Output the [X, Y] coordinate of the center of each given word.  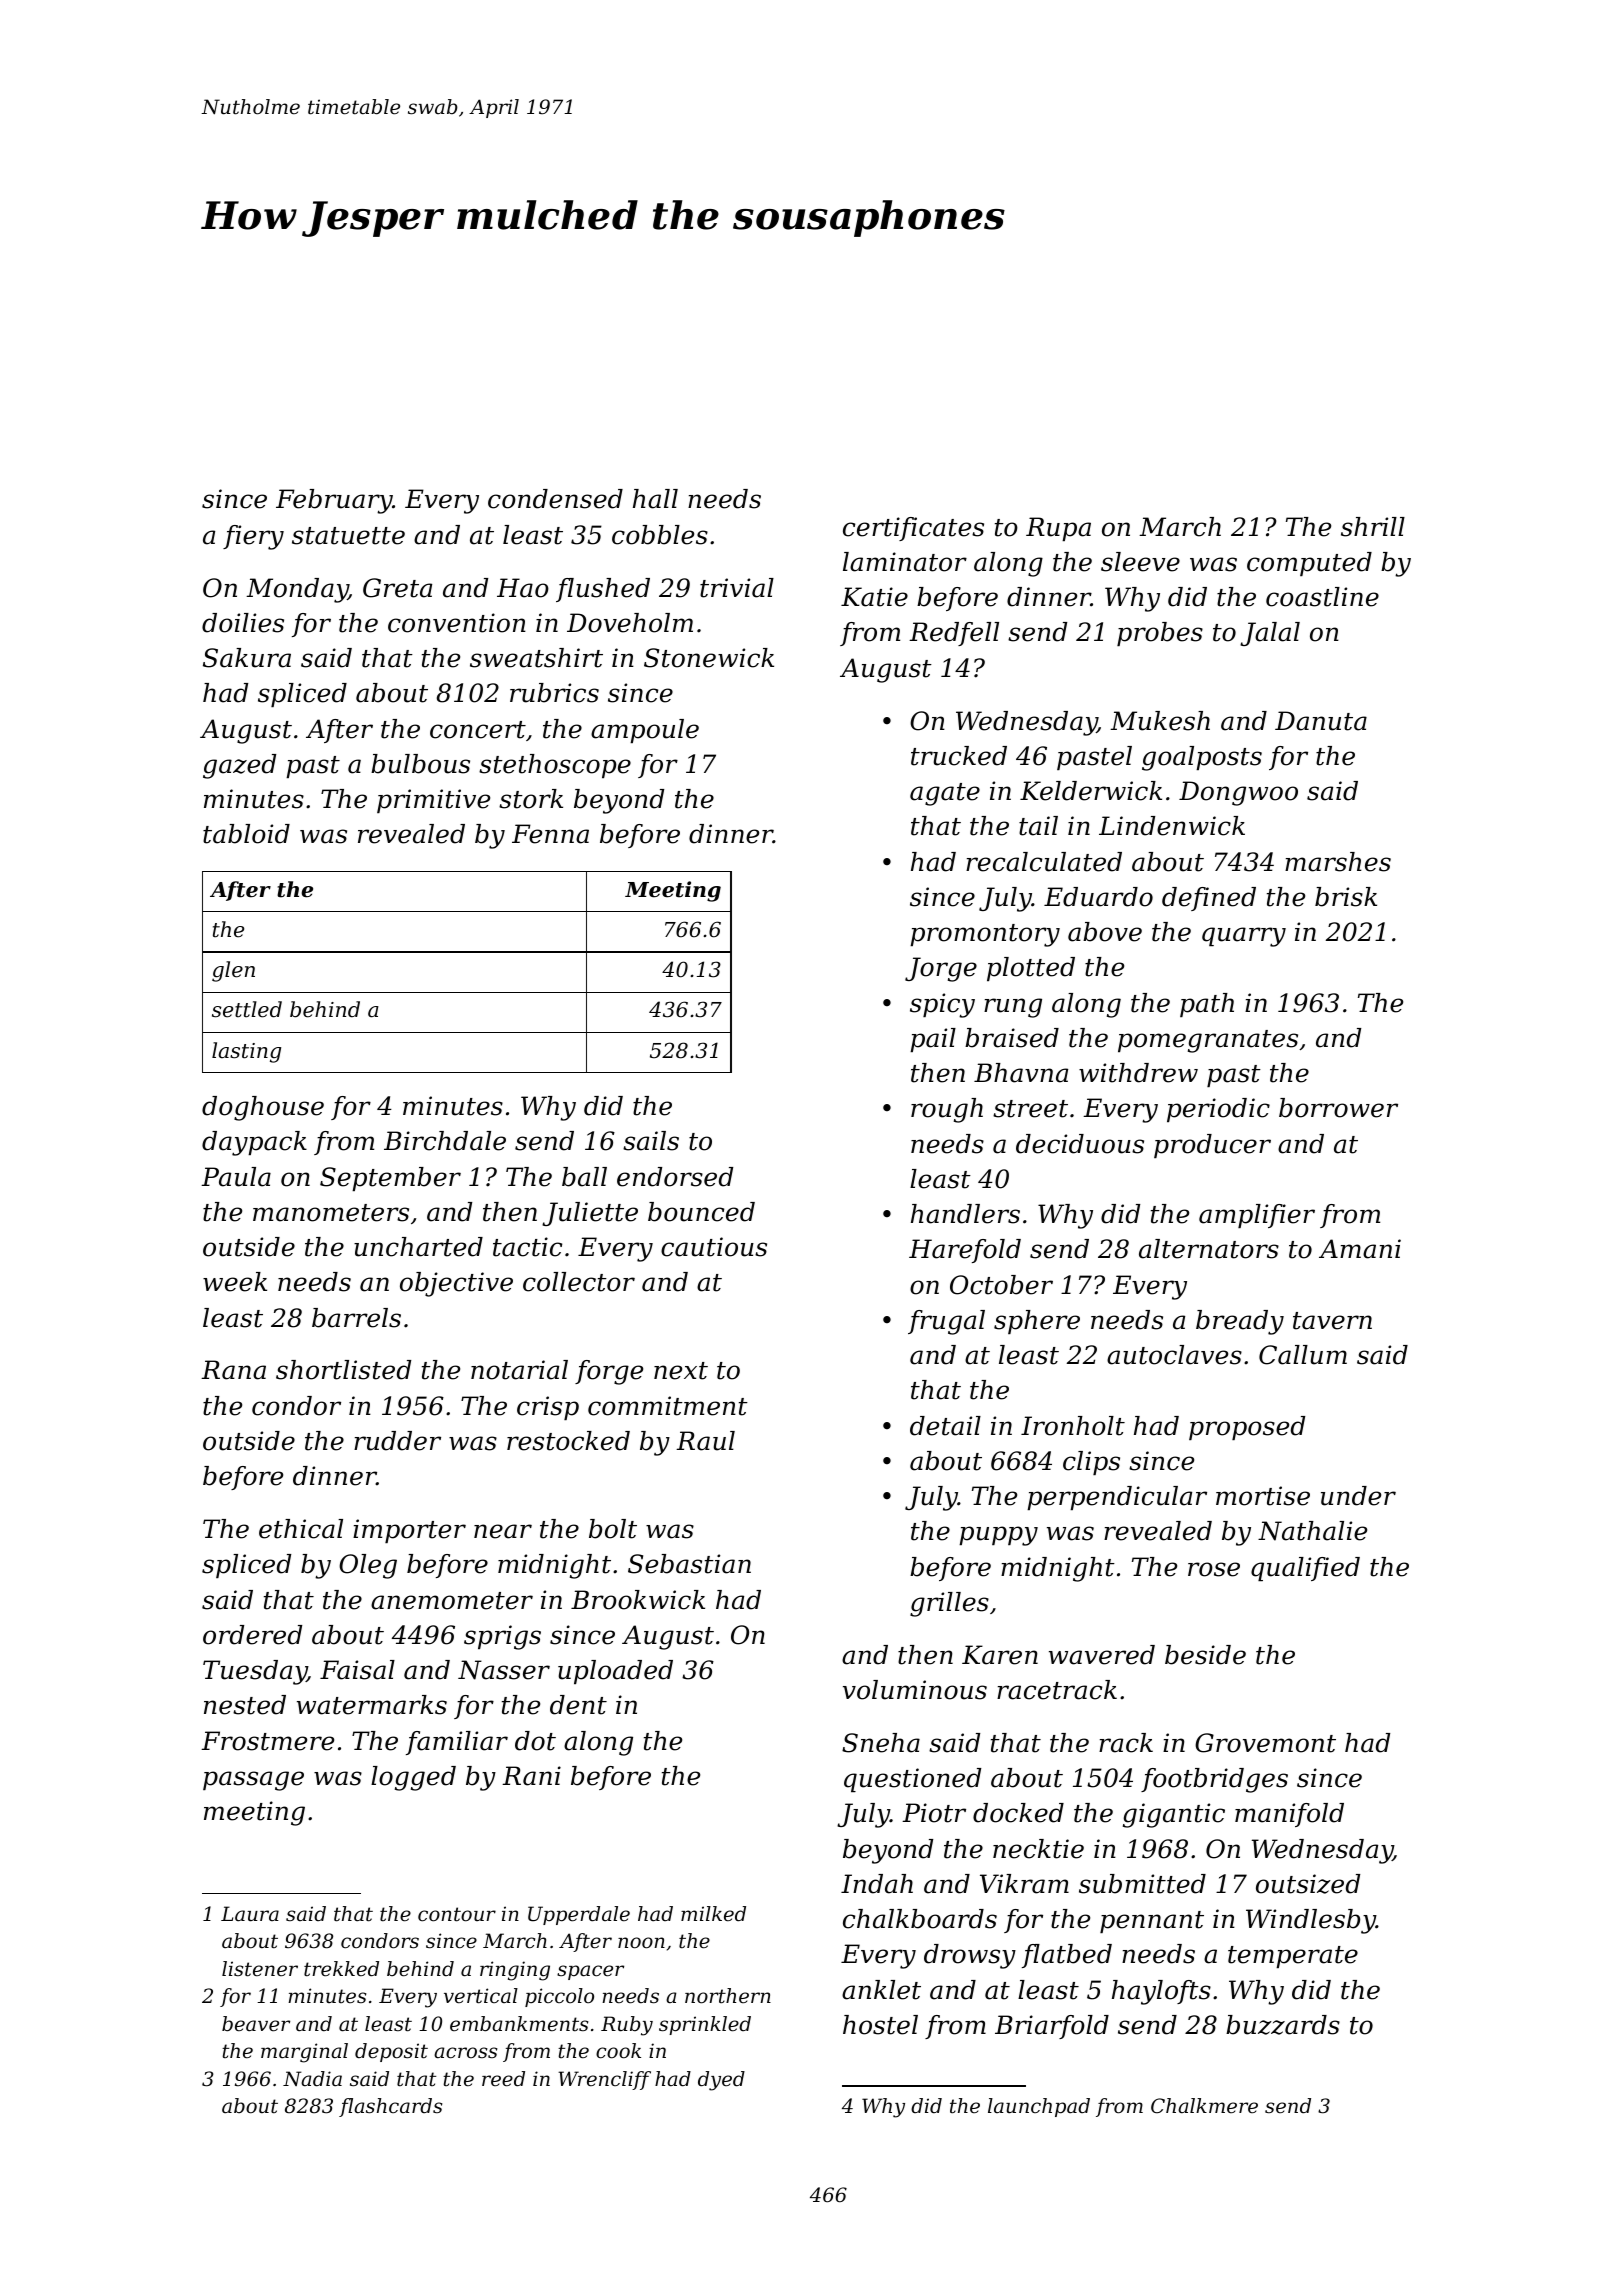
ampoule [645, 731]
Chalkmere [1204, 2106]
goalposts [1202, 758]
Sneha [881, 1743]
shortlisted [343, 1370]
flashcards [390, 2107]
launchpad [1039, 2107]
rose [1214, 1569]
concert [478, 730]
